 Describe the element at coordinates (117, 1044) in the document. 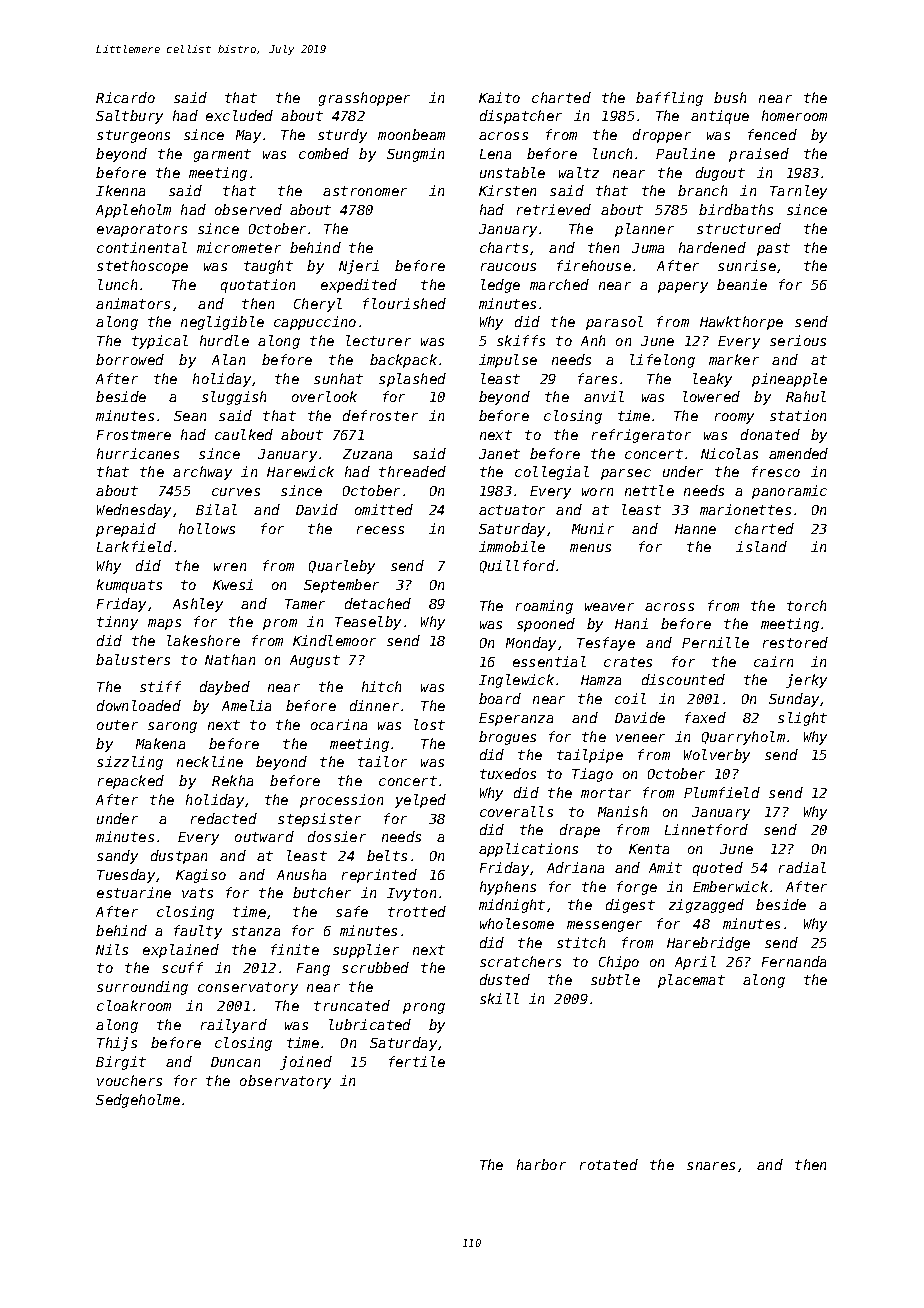

I see `Thijs` at that location.
